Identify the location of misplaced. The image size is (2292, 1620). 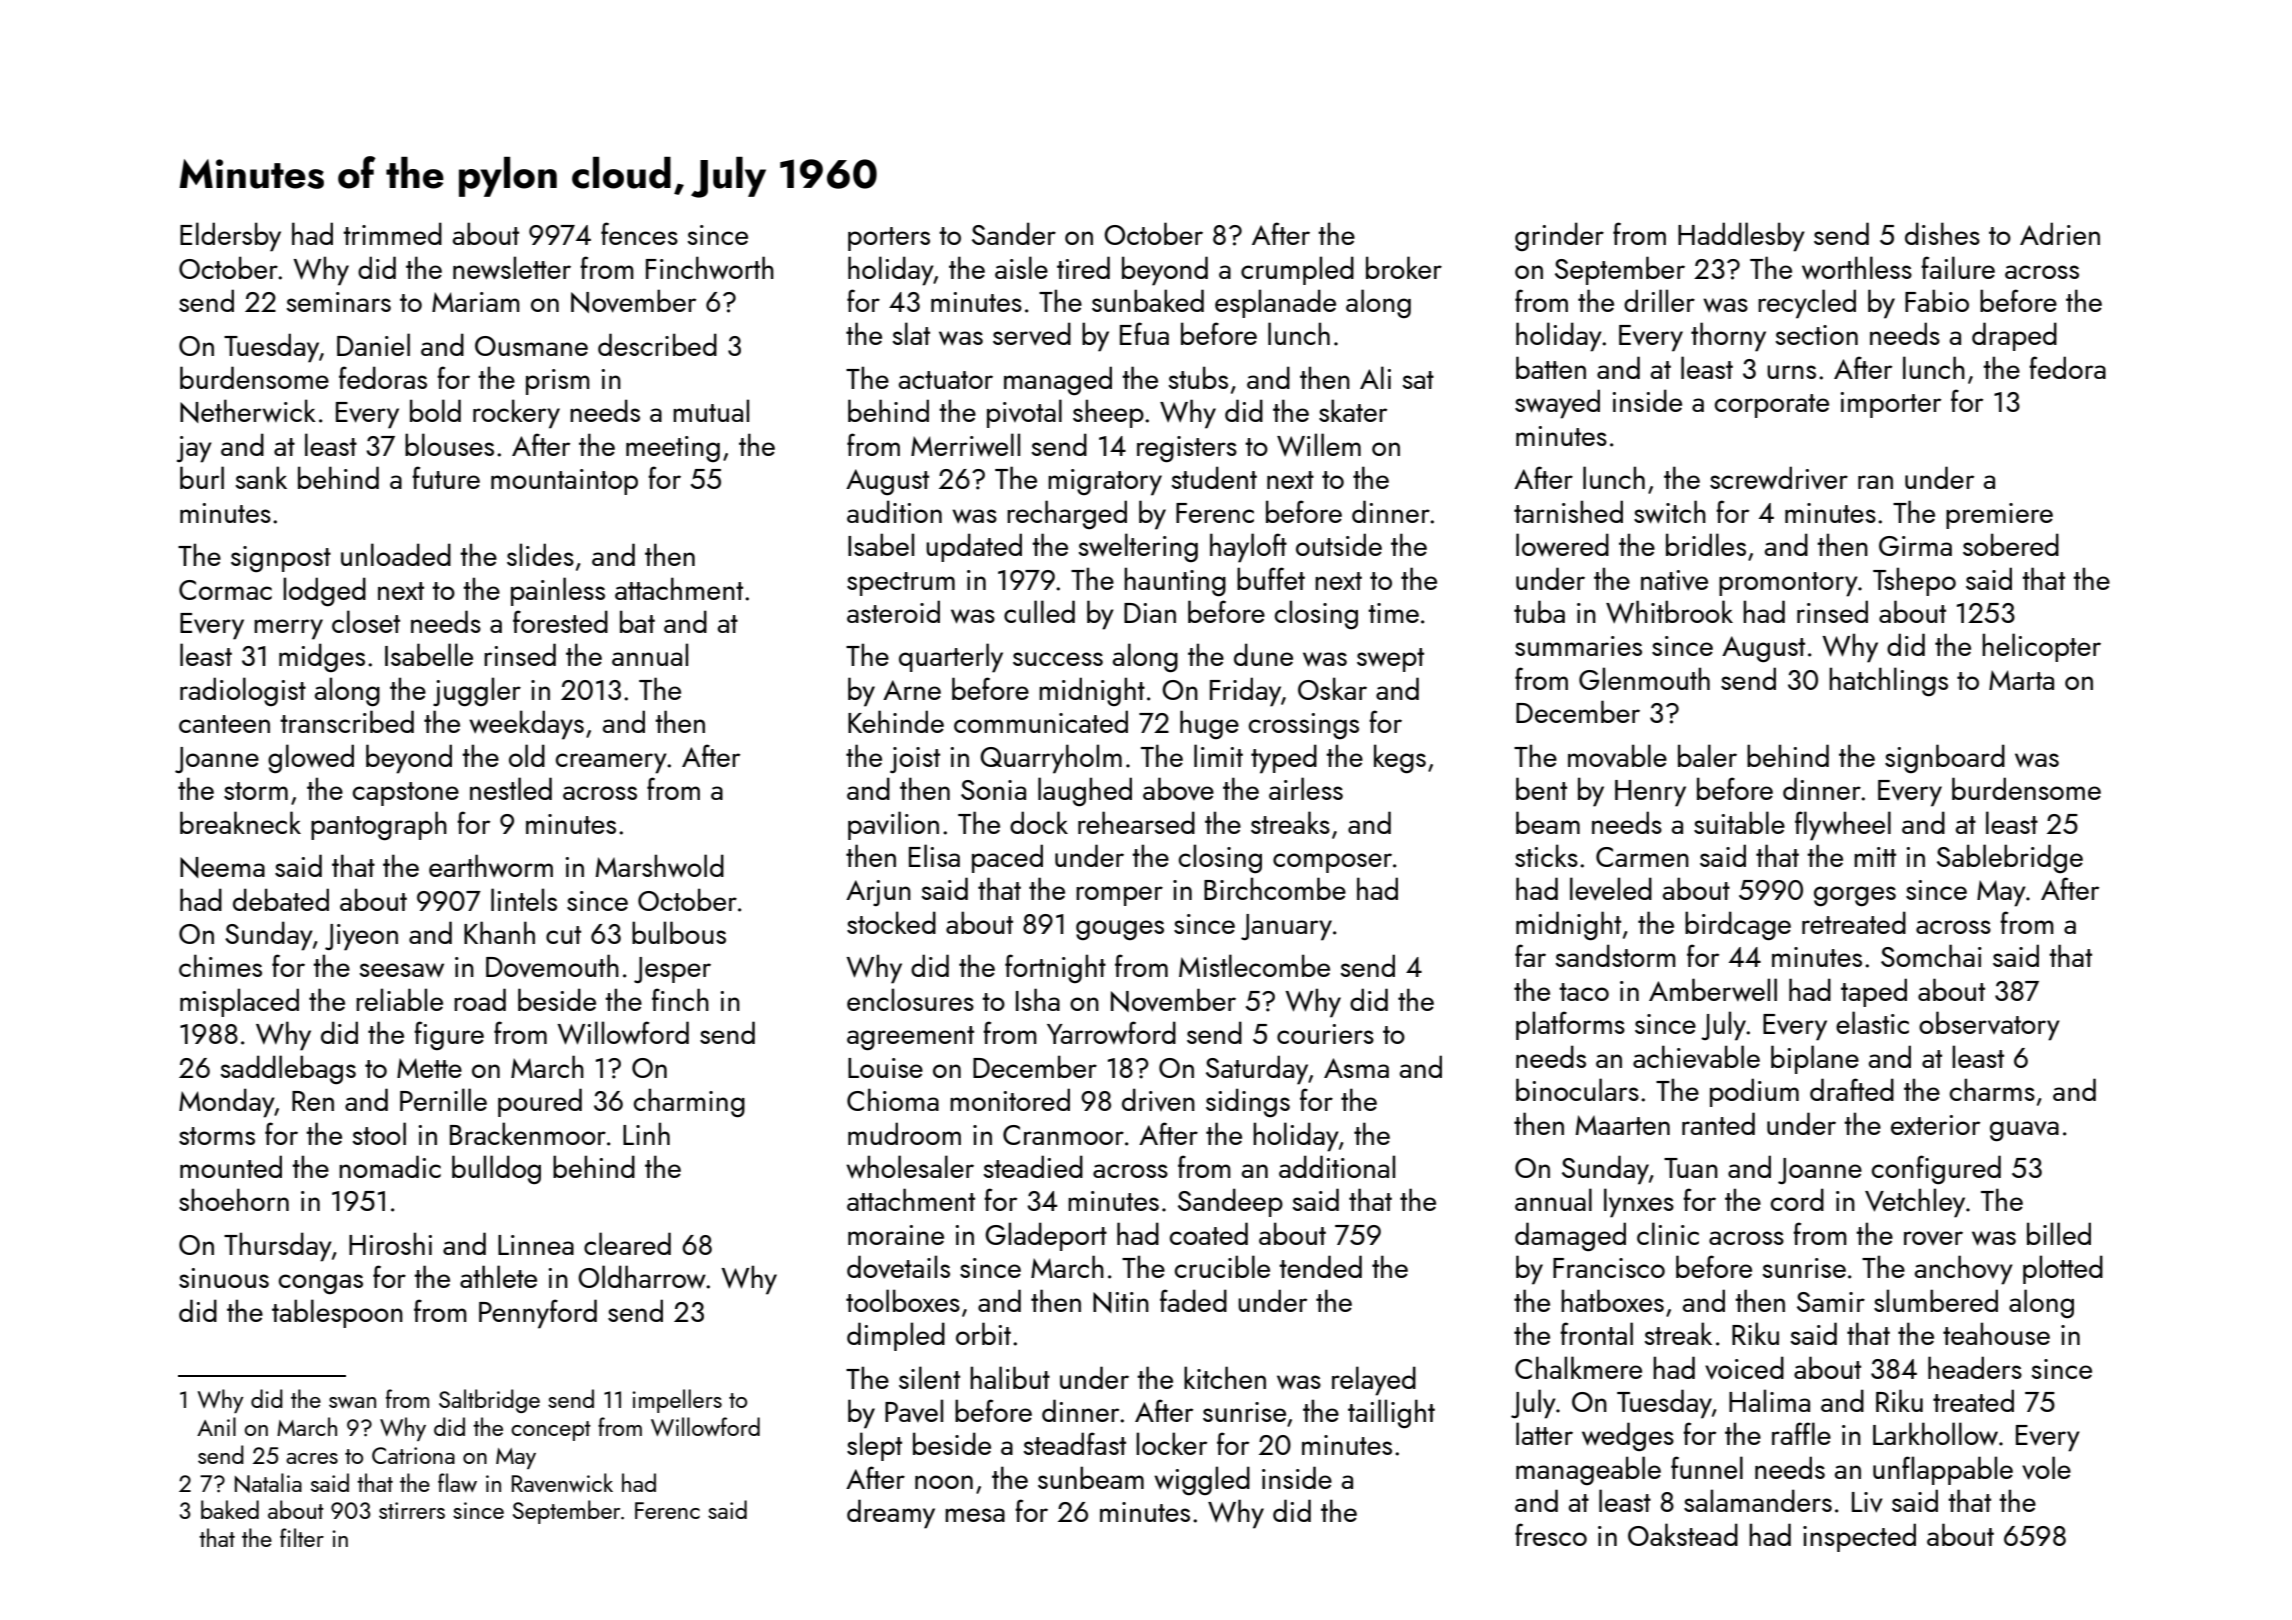
(239, 1002).
